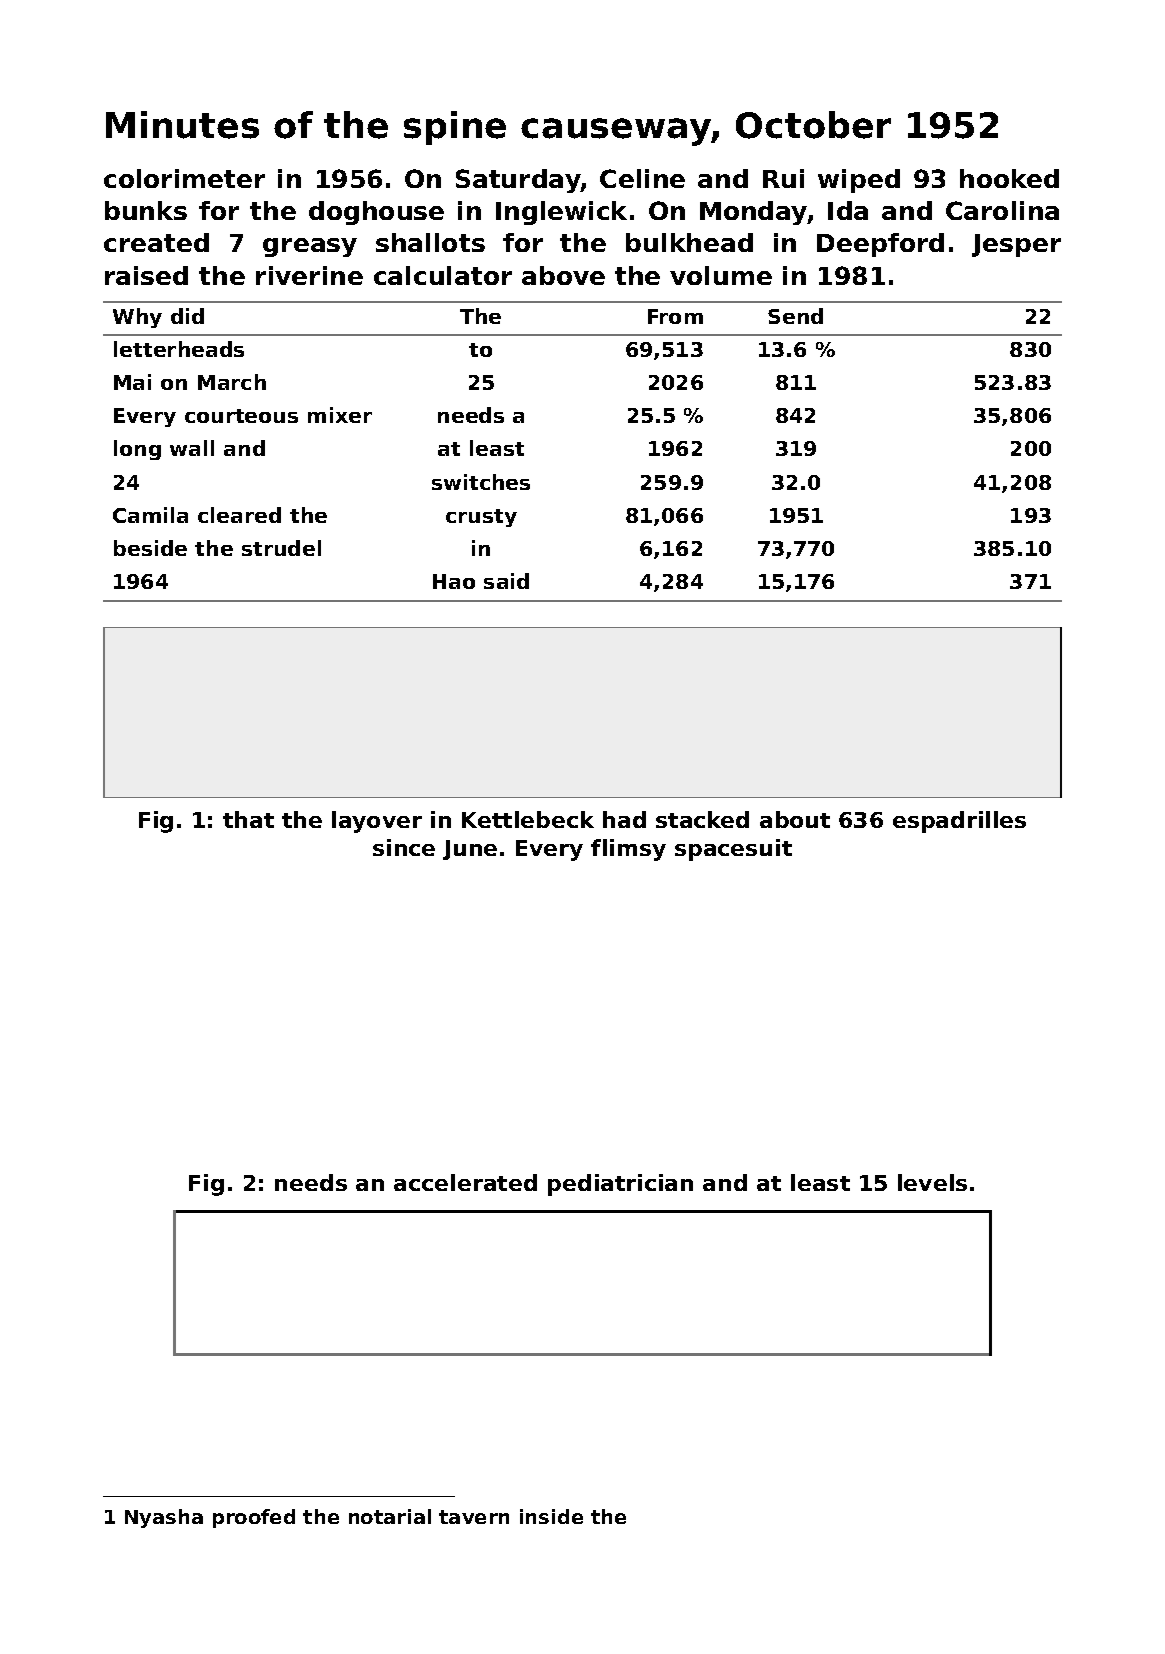  Describe the element at coordinates (506, 581) in the document. I see `said` at that location.
